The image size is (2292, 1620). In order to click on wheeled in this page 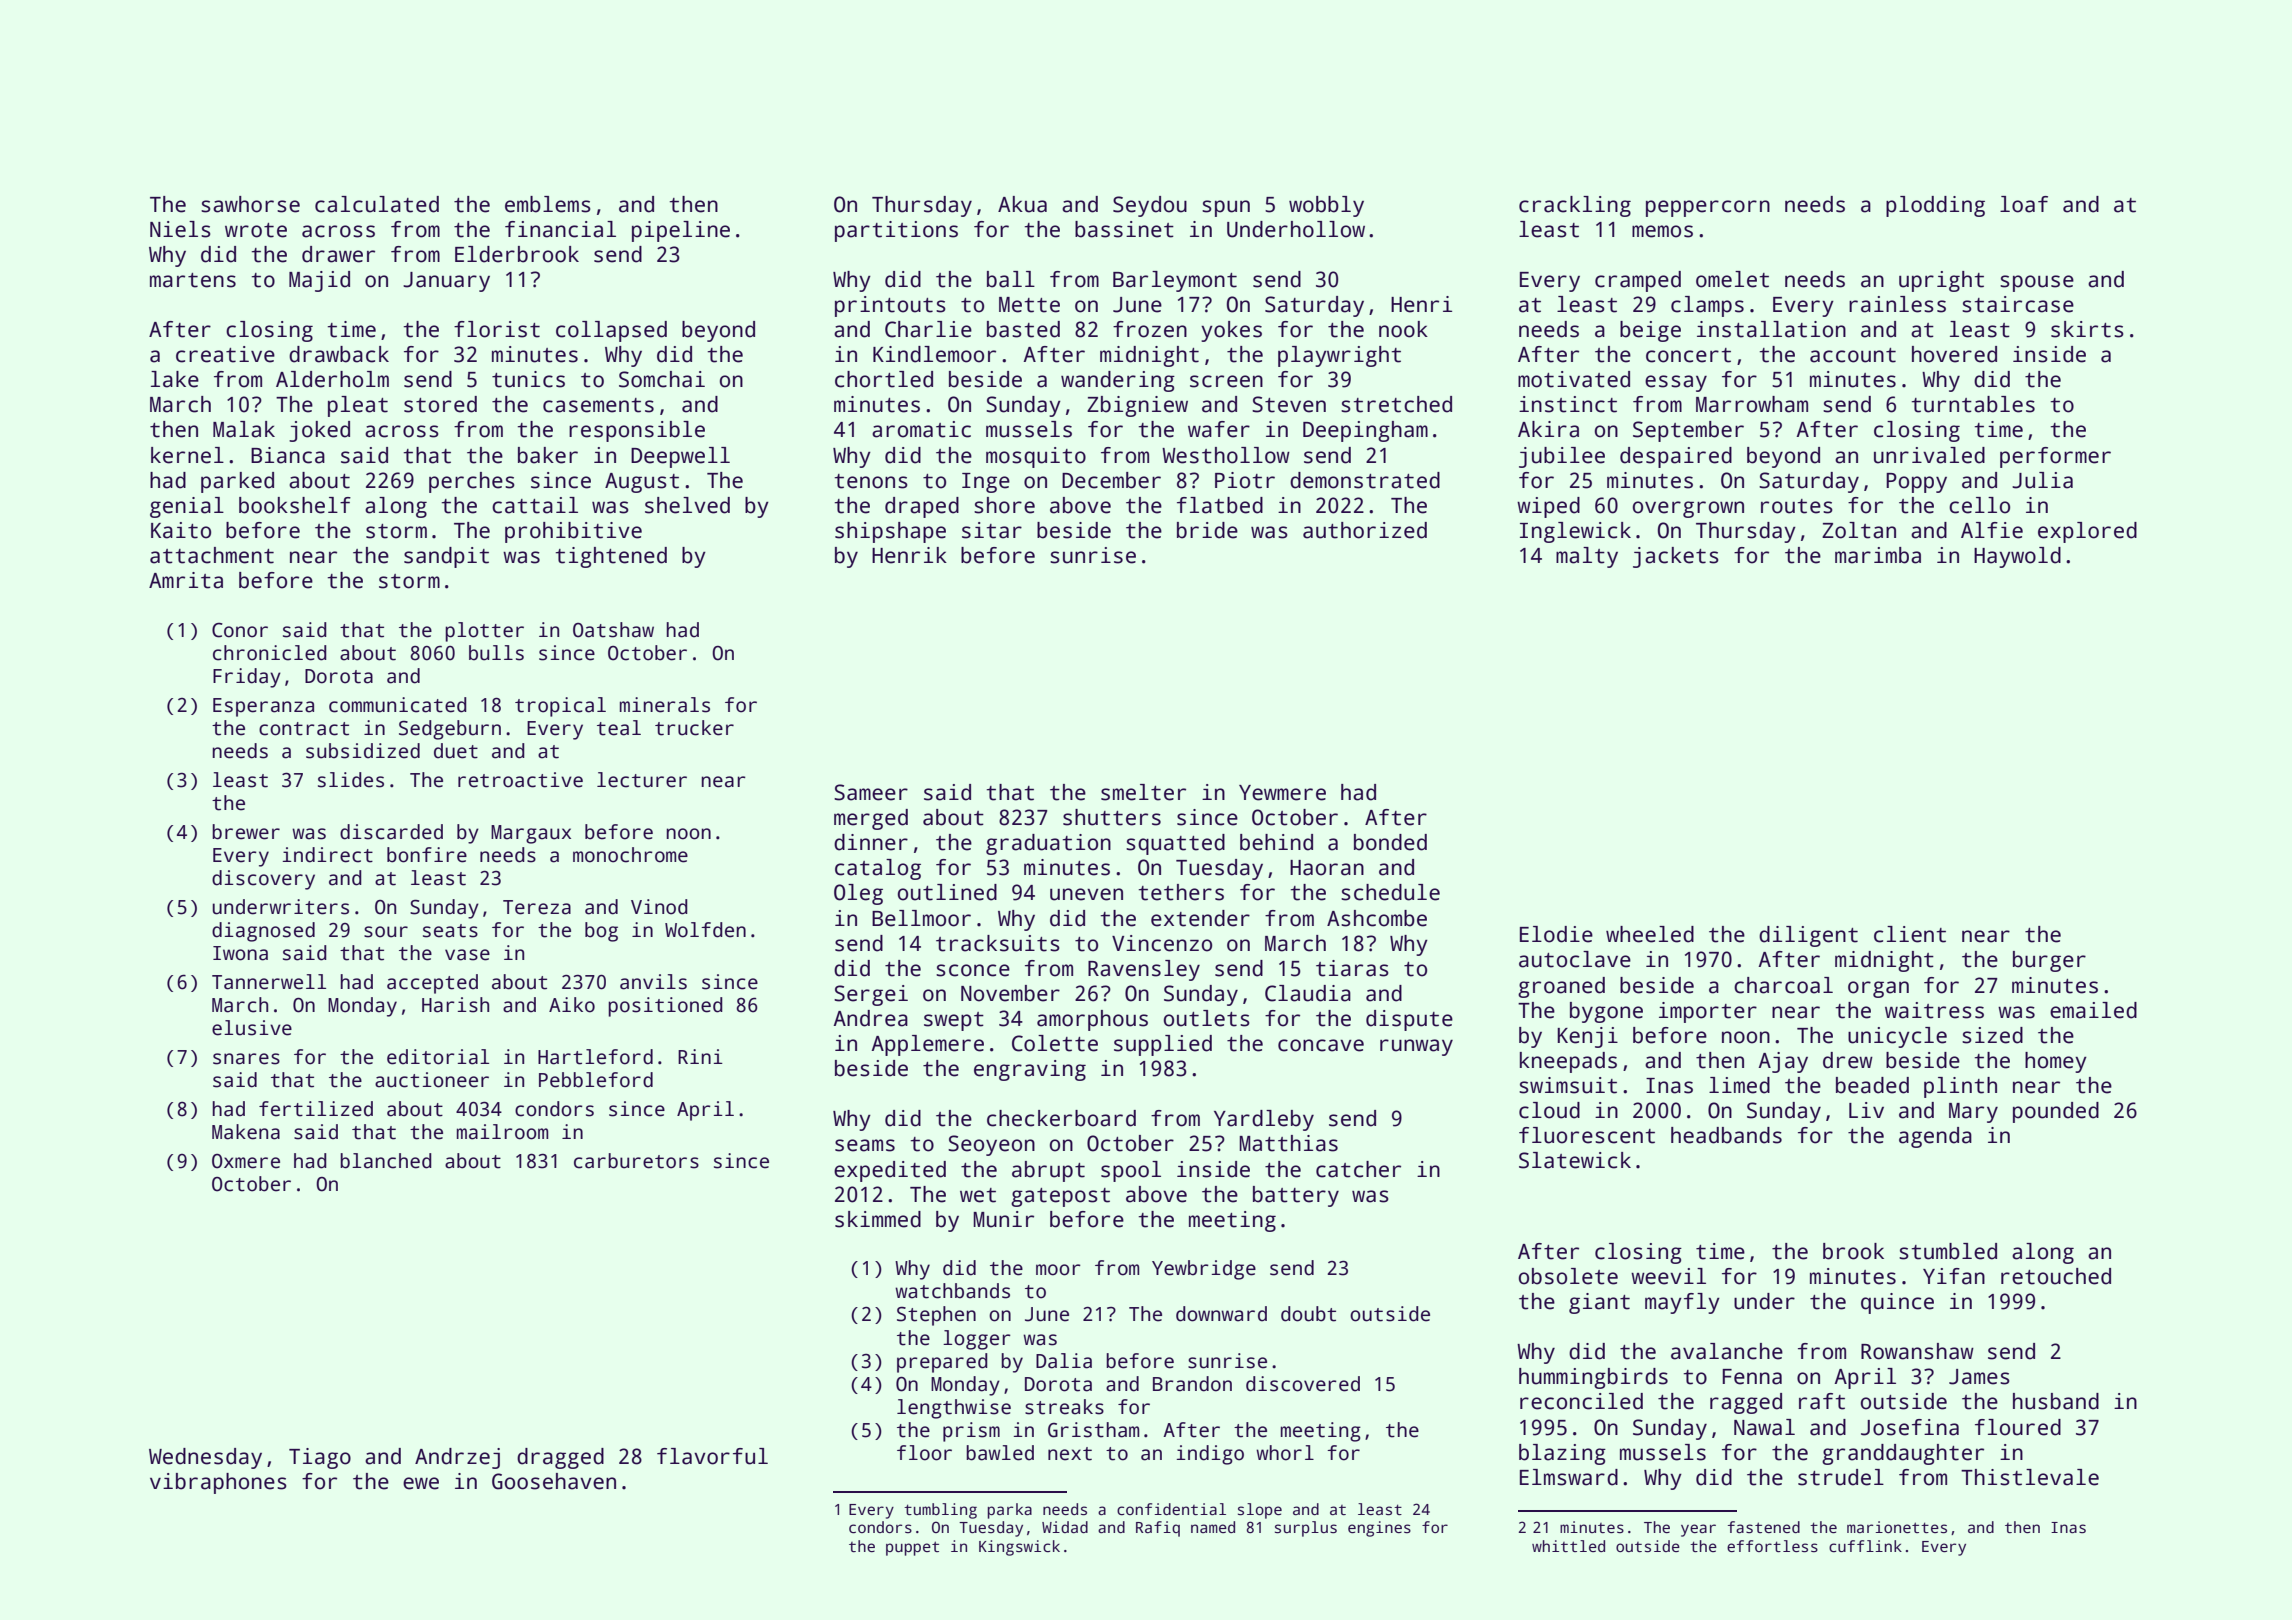, I will do `click(1650, 934)`.
